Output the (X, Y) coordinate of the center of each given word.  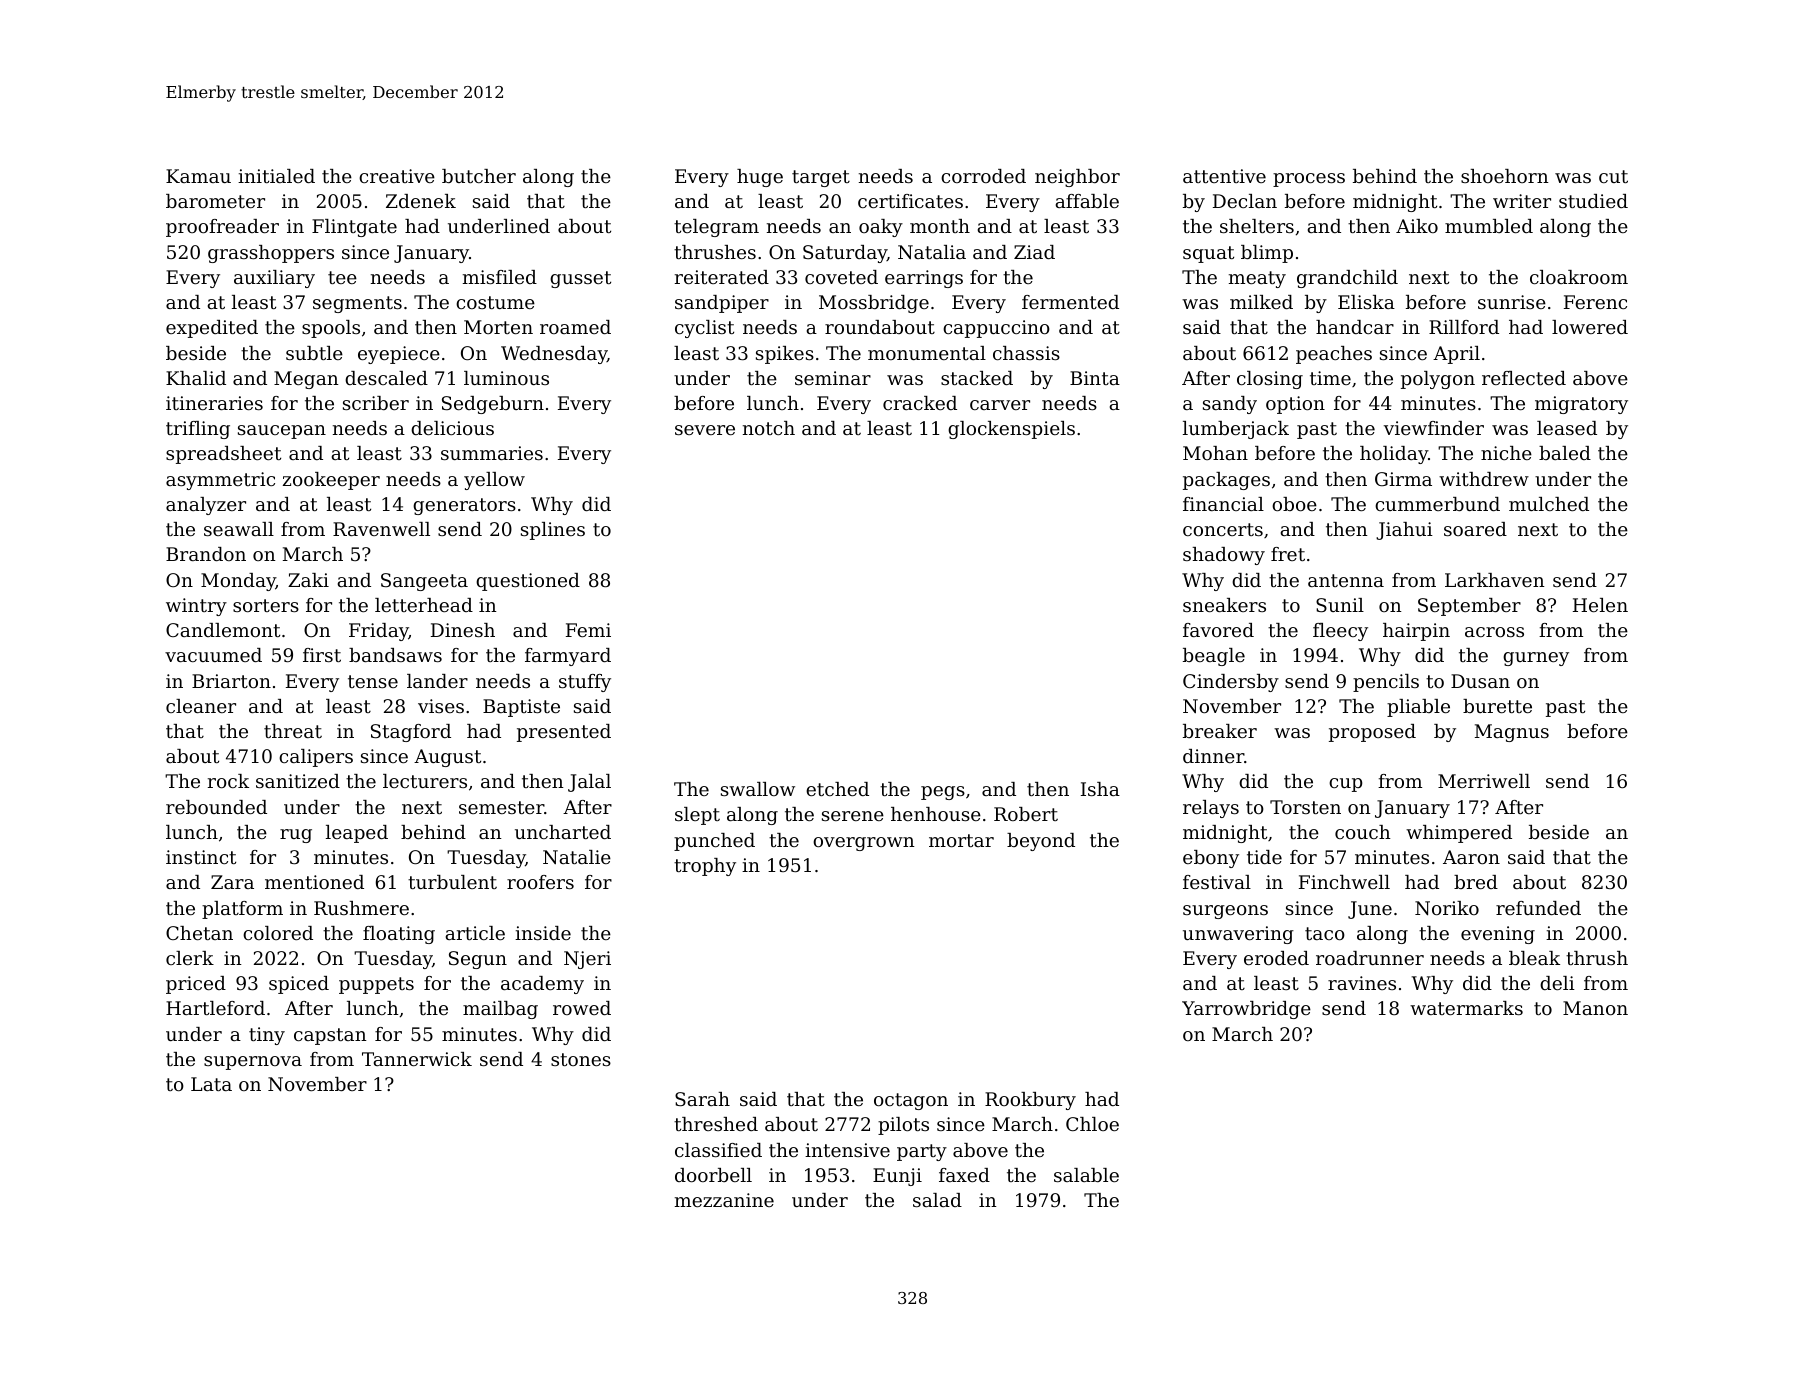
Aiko (1417, 226)
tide (1264, 857)
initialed (276, 176)
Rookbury (1030, 1101)
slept (697, 816)
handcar (1355, 327)
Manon (1595, 1008)
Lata (211, 1084)
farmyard (568, 657)
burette (1497, 706)
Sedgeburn (493, 405)
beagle (1214, 657)
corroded (983, 176)
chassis (1026, 353)
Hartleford (215, 1008)
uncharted (563, 832)
